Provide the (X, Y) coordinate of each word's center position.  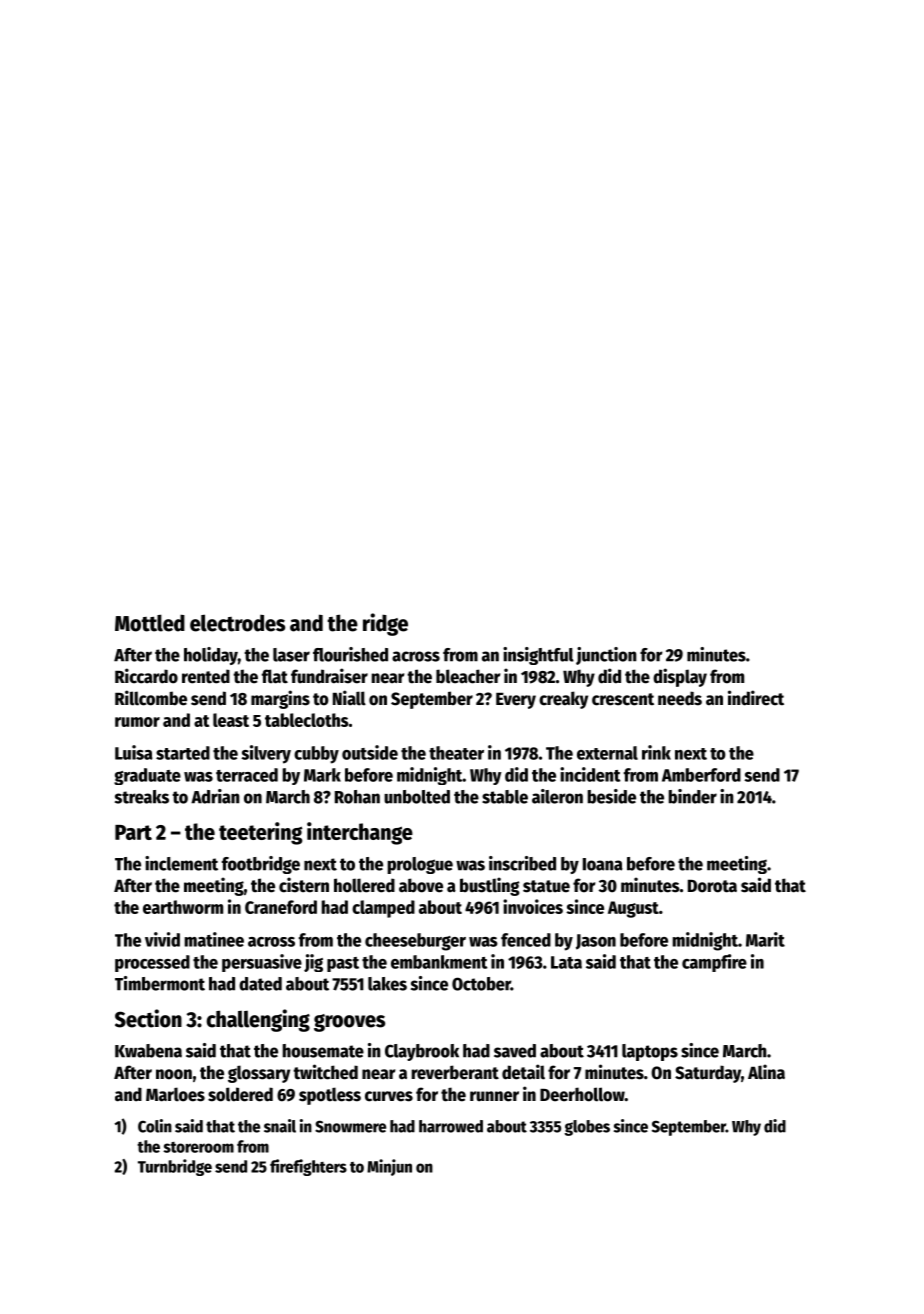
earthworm (183, 907)
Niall (349, 698)
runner (494, 1096)
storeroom (198, 1147)
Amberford (701, 775)
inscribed (522, 863)
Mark (322, 775)
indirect (756, 698)
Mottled (150, 623)
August (633, 909)
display (680, 677)
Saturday (708, 1074)
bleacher (468, 676)
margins (280, 699)
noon (174, 1074)
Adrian (215, 796)
